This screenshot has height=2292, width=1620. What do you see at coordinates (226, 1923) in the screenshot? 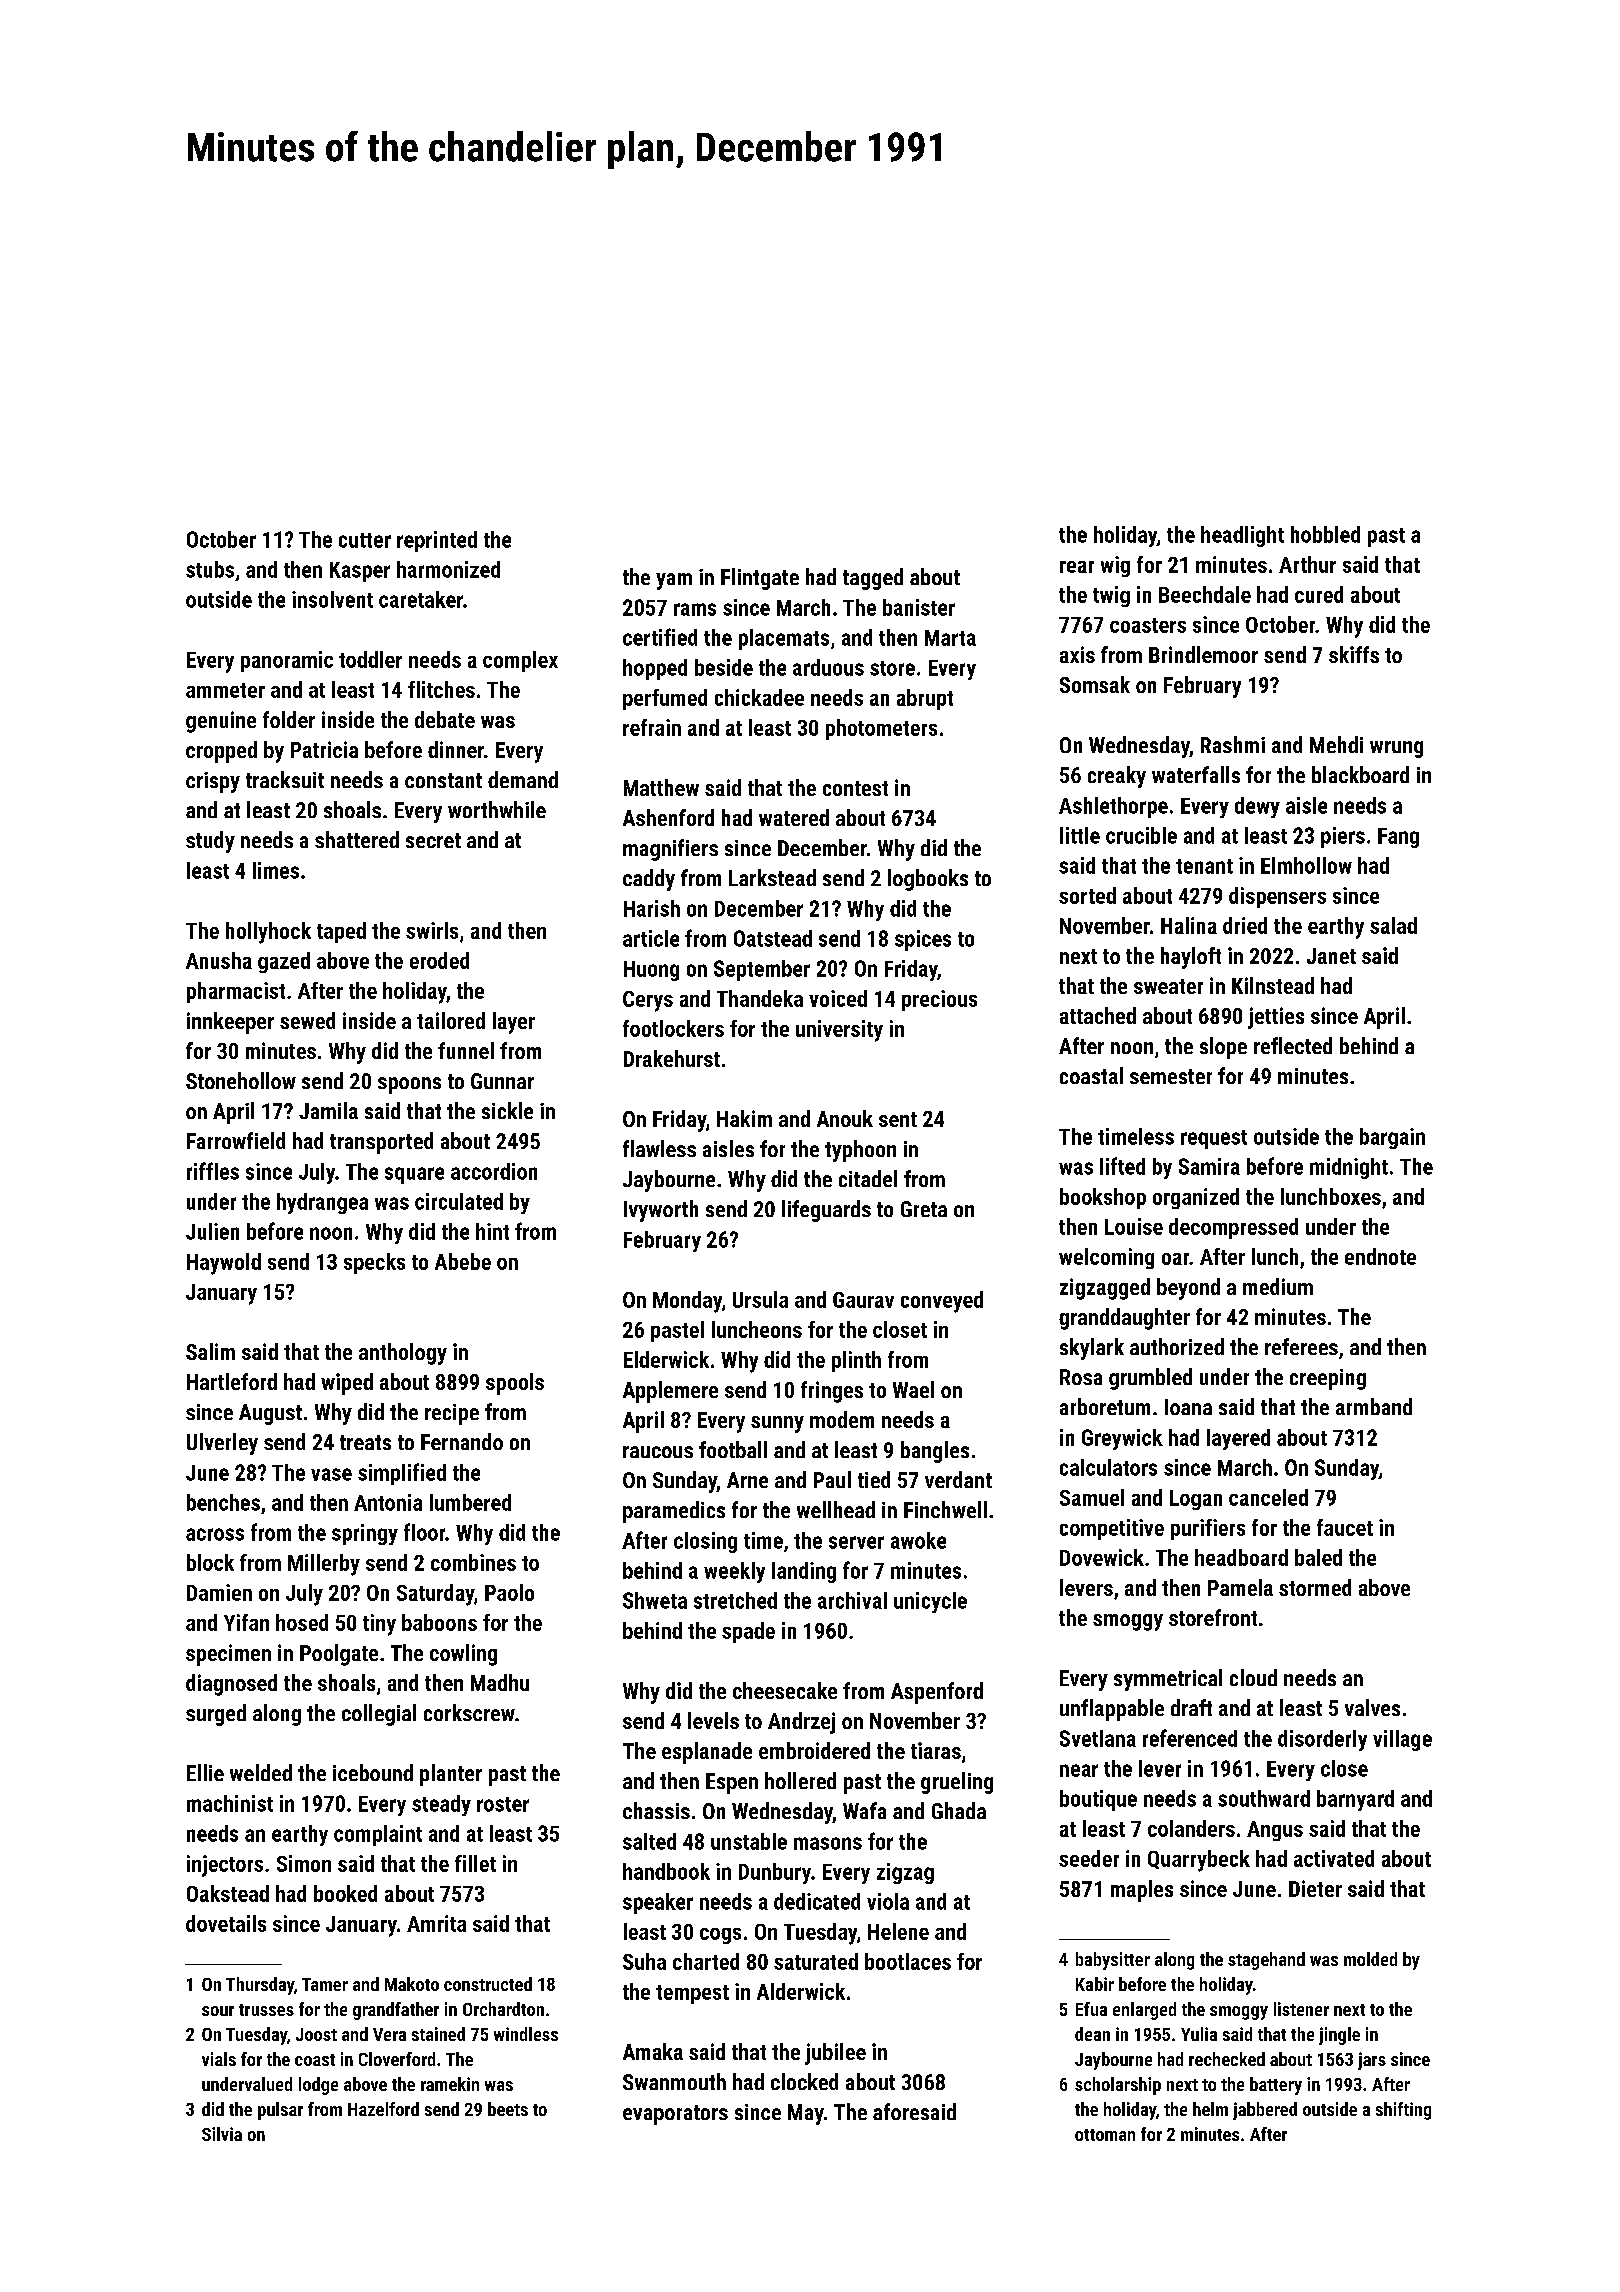
I see `dovetails` at bounding box center [226, 1923].
